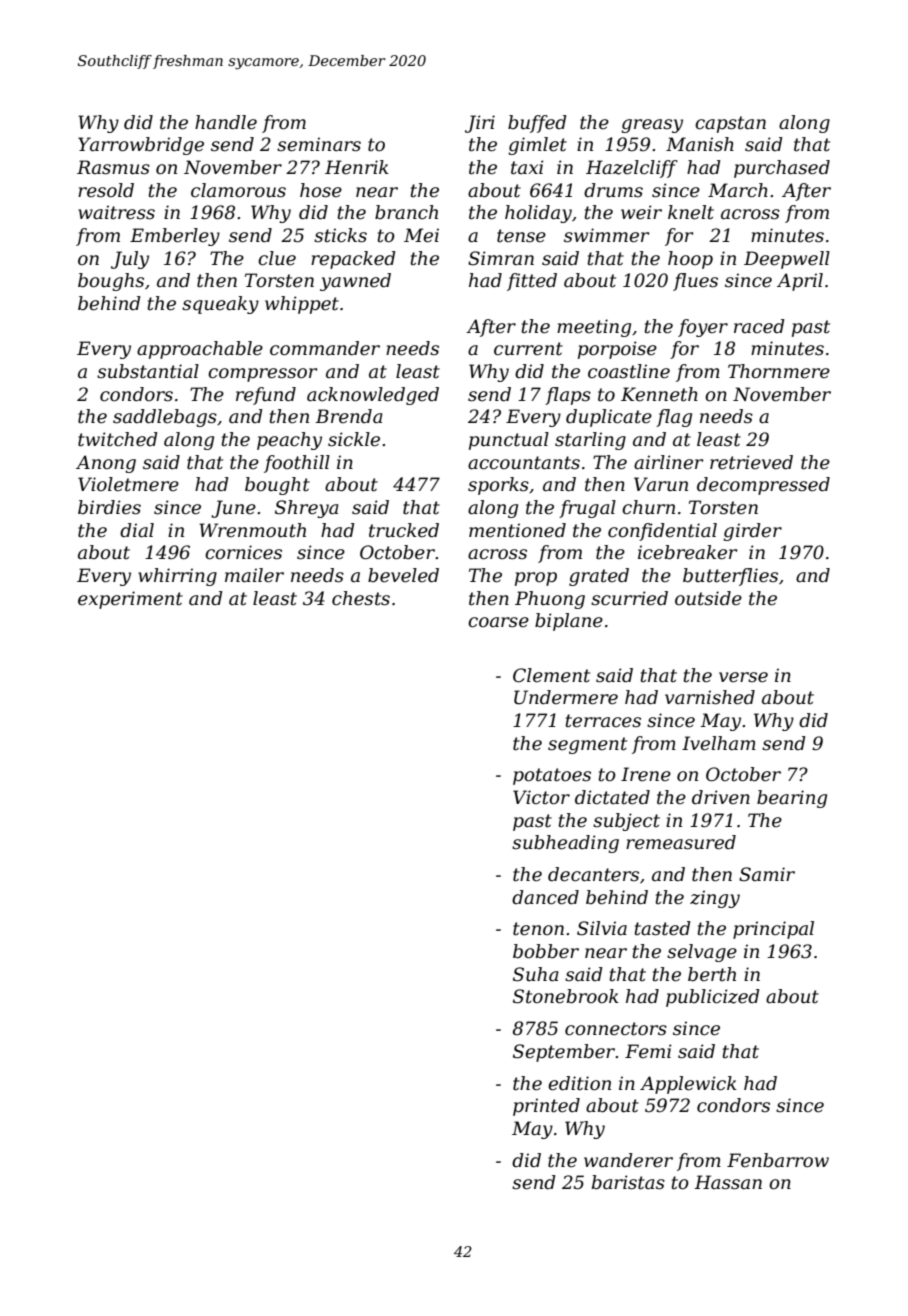 The height and width of the screenshot is (1316, 908). I want to click on subject, so click(626, 822).
